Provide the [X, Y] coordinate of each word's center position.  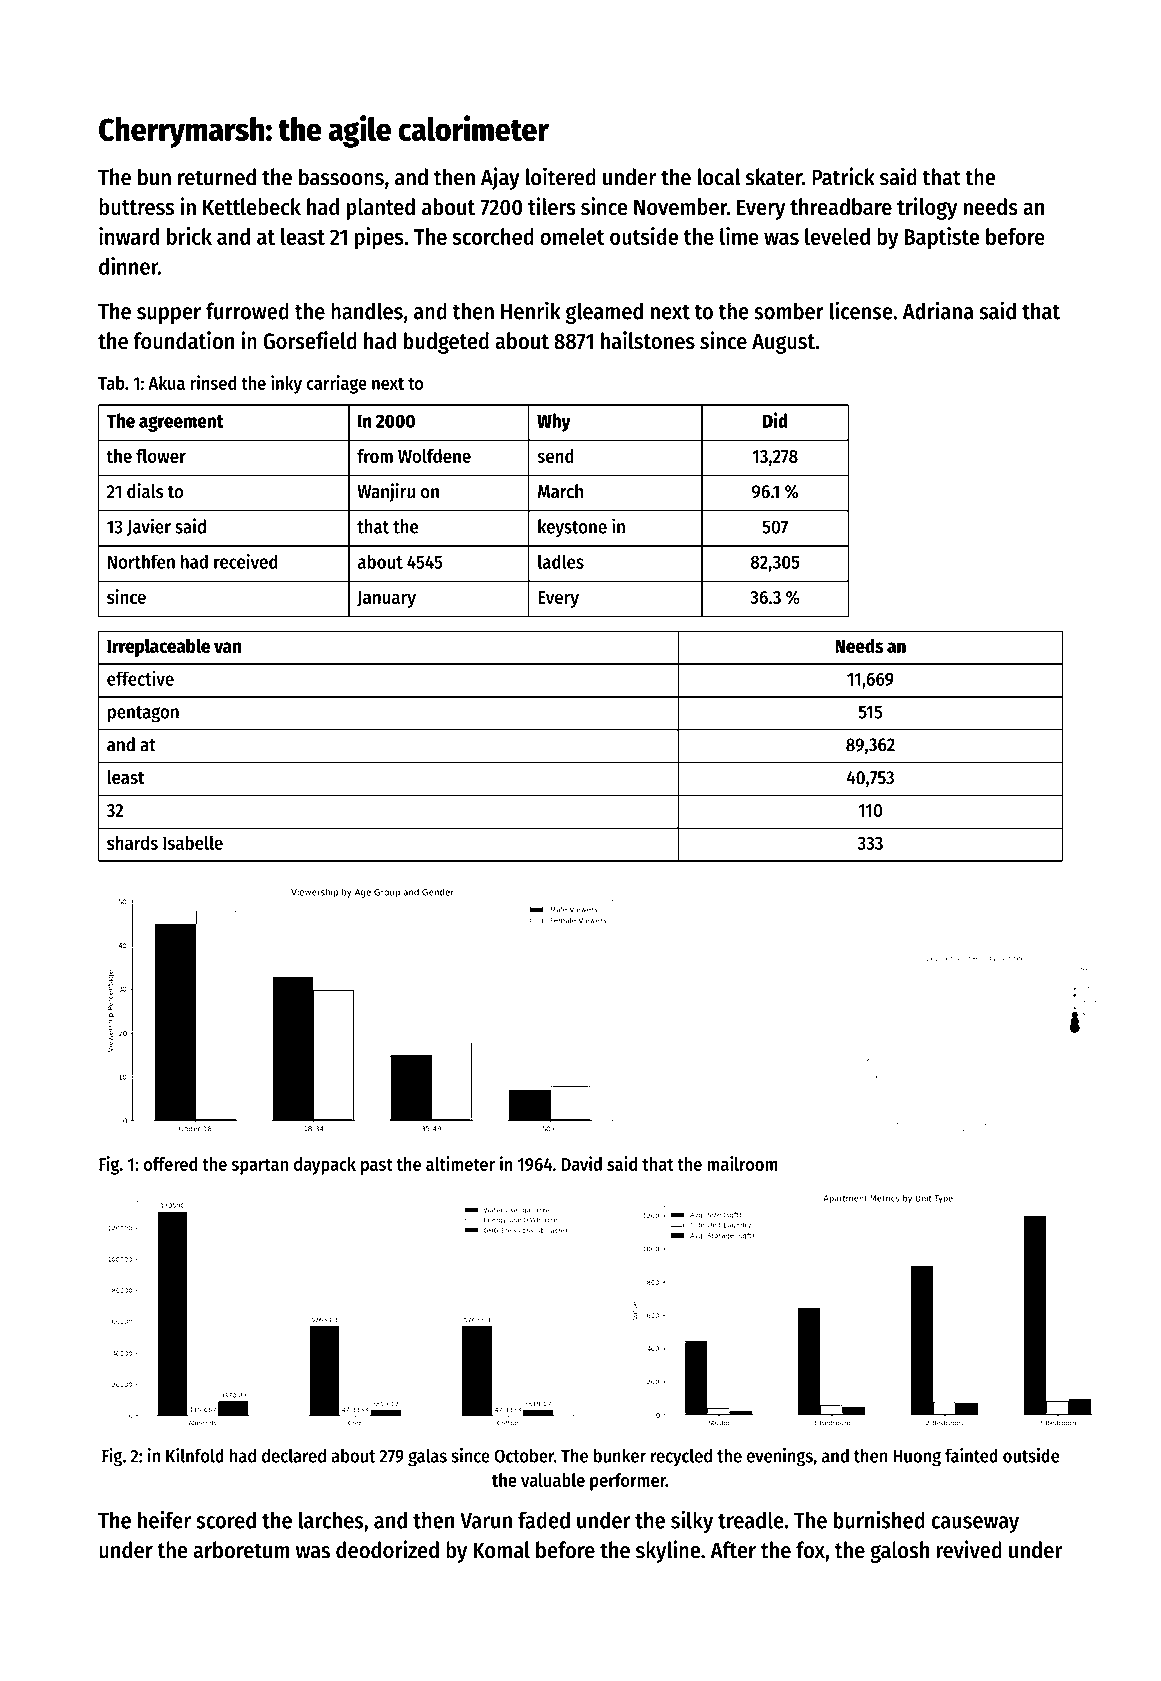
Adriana [938, 310]
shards [132, 842]
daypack [325, 1166]
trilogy [927, 208]
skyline [668, 1551]
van [227, 647]
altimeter [460, 1163]
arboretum [241, 1550]
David [582, 1163]
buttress [136, 207]
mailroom [742, 1163]
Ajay [500, 178]
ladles [561, 561]
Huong [917, 1458]
